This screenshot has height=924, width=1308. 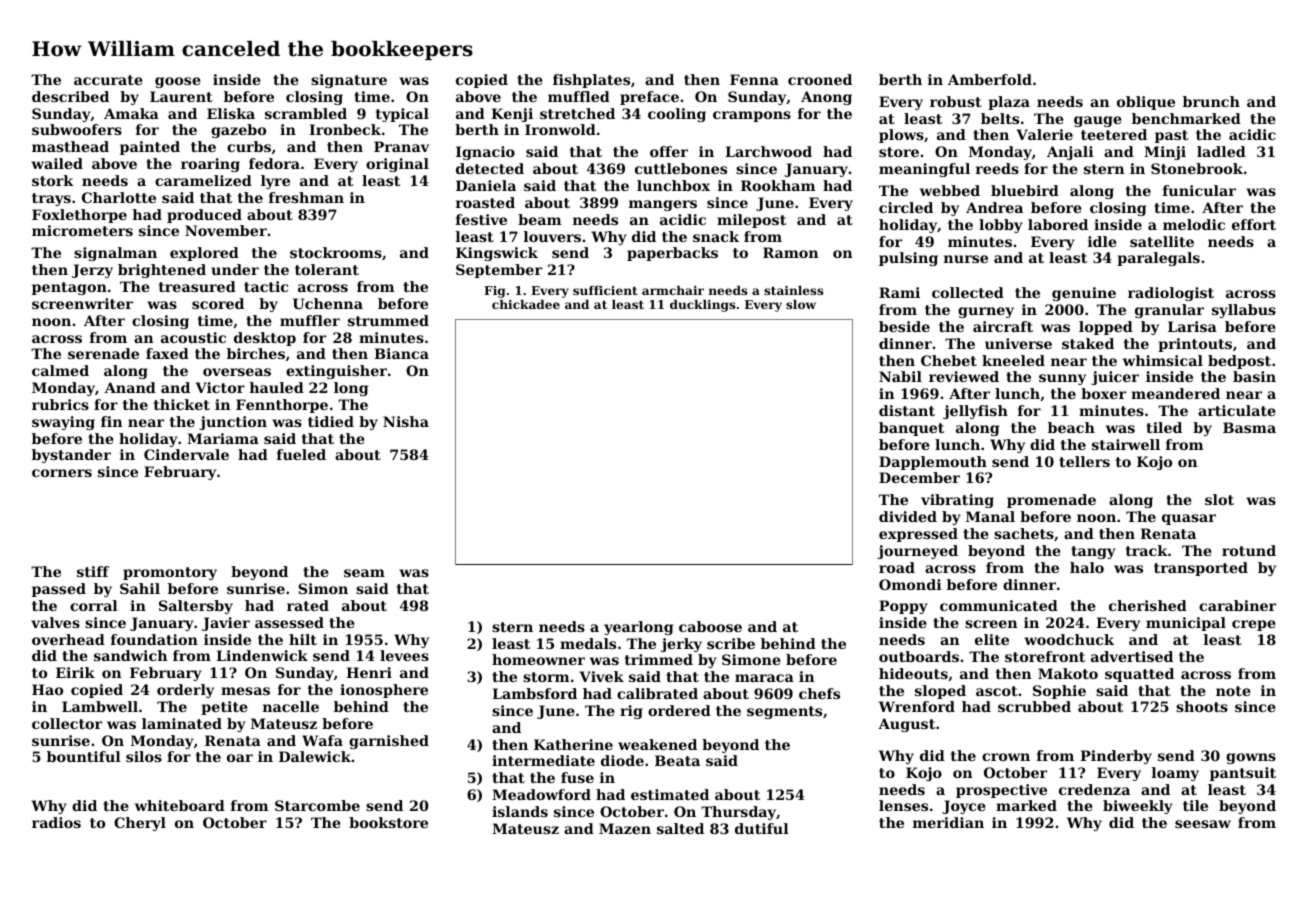 What do you see at coordinates (904, 326) in the screenshot?
I see `beside` at bounding box center [904, 326].
